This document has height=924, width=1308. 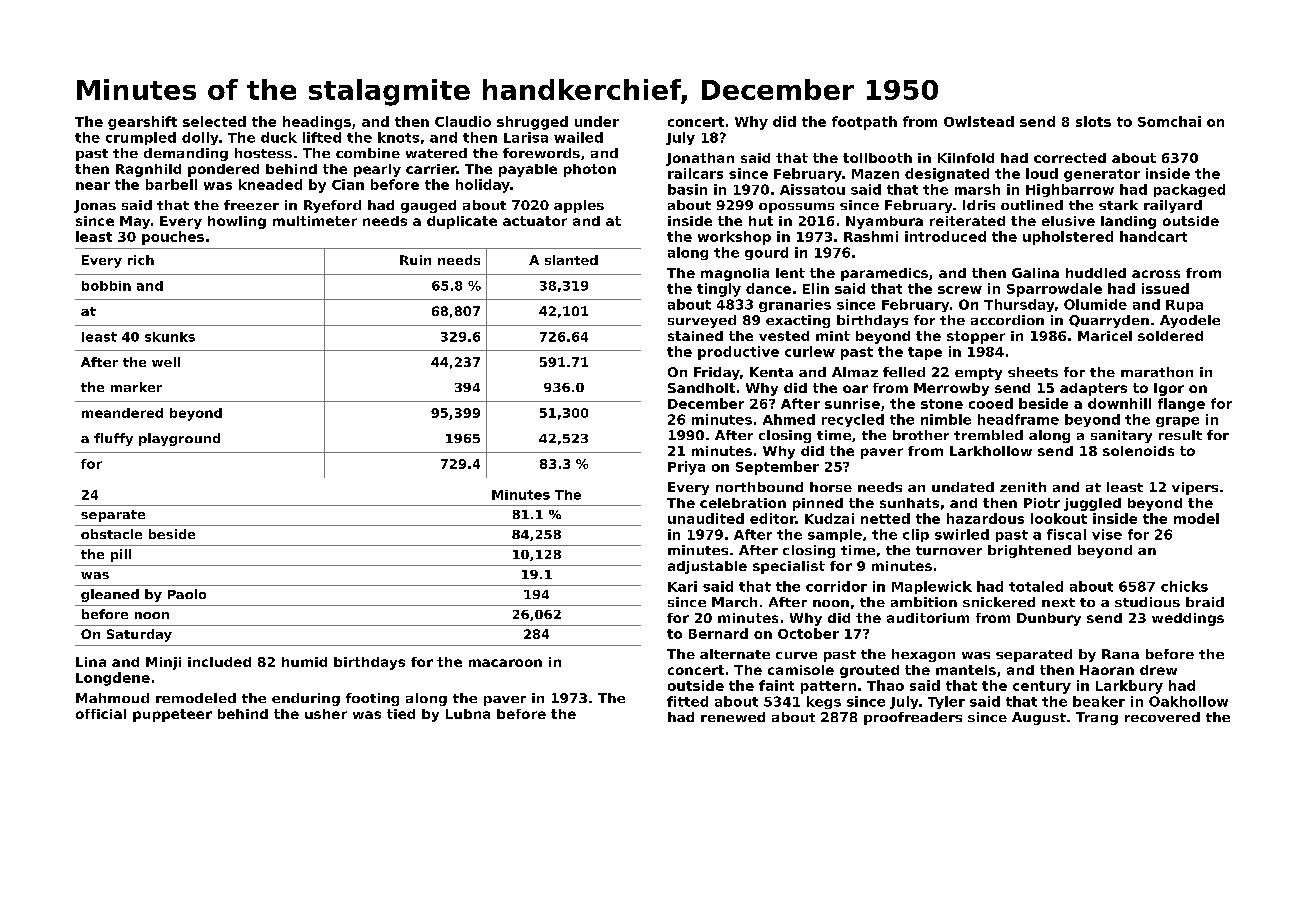 What do you see at coordinates (113, 439) in the document?
I see `fluffy` at bounding box center [113, 439].
